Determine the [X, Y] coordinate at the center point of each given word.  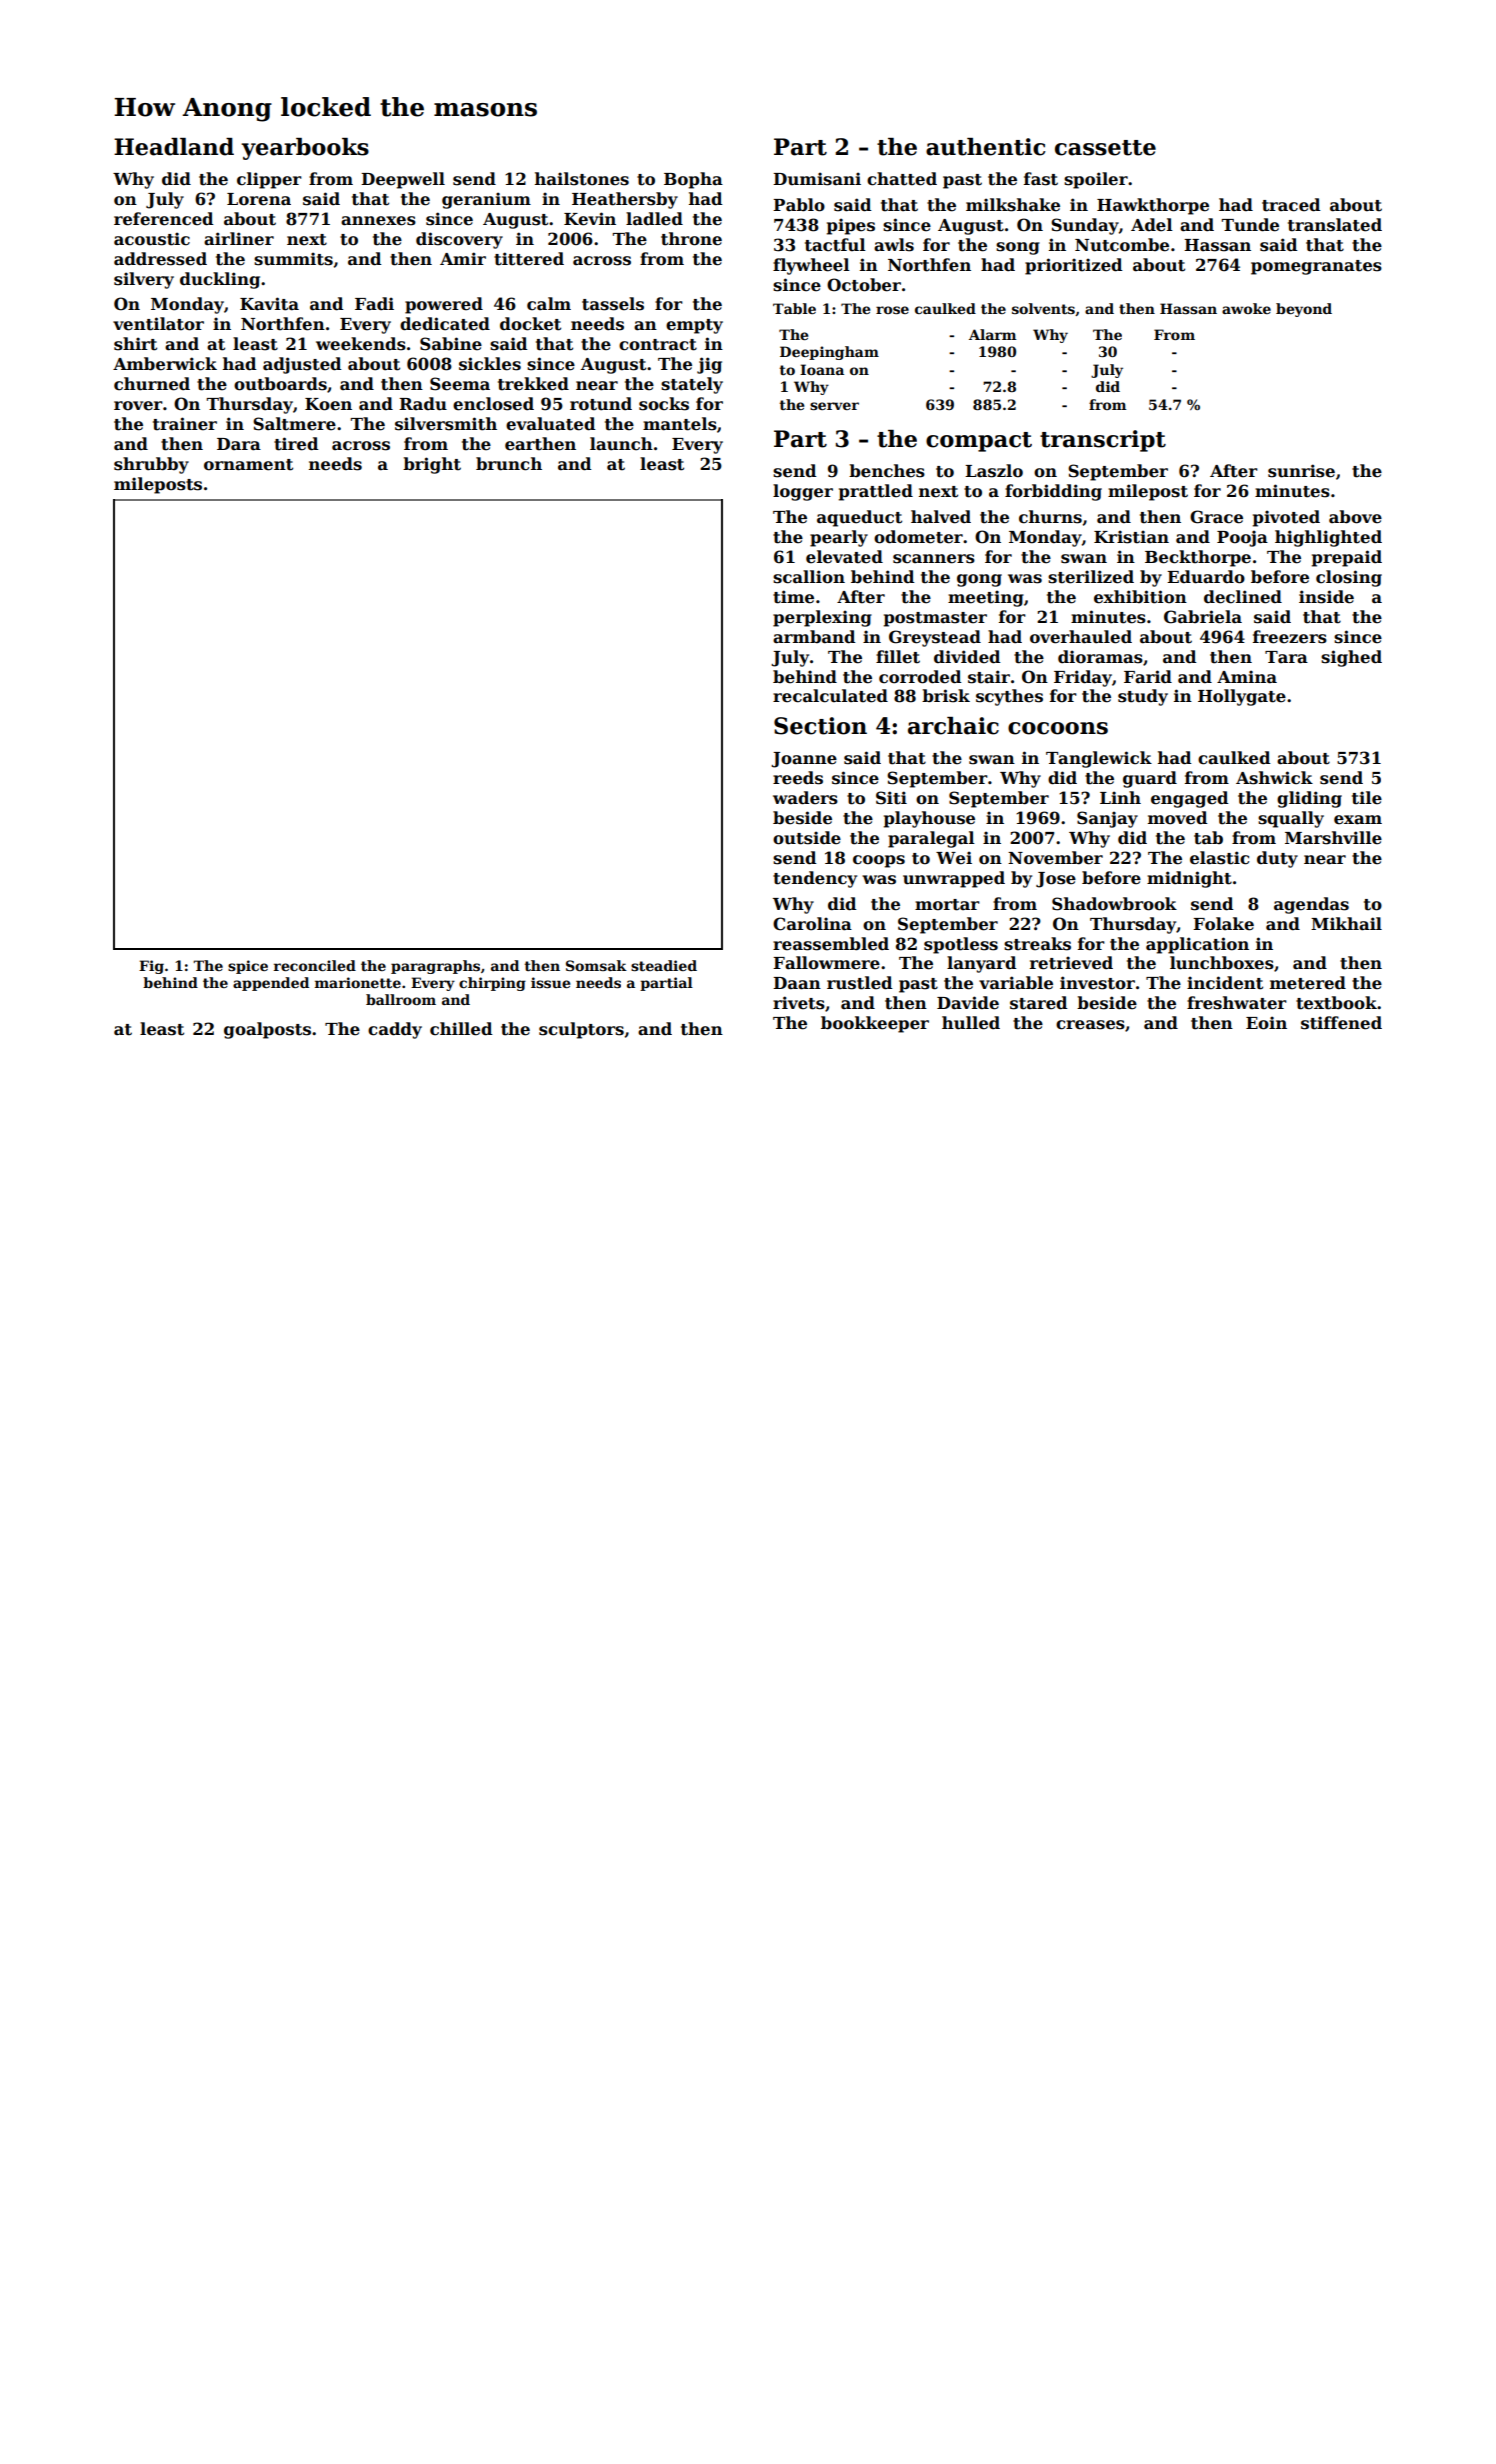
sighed [1351, 658]
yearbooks [305, 149]
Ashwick [1274, 778]
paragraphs [435, 967]
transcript [1103, 441]
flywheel [811, 266]
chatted [902, 179]
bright [432, 465]
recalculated [830, 696]
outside [807, 838]
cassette [1105, 148]
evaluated [550, 424]
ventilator [158, 324]
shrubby [151, 465]
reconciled [315, 965]
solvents [1043, 308]
